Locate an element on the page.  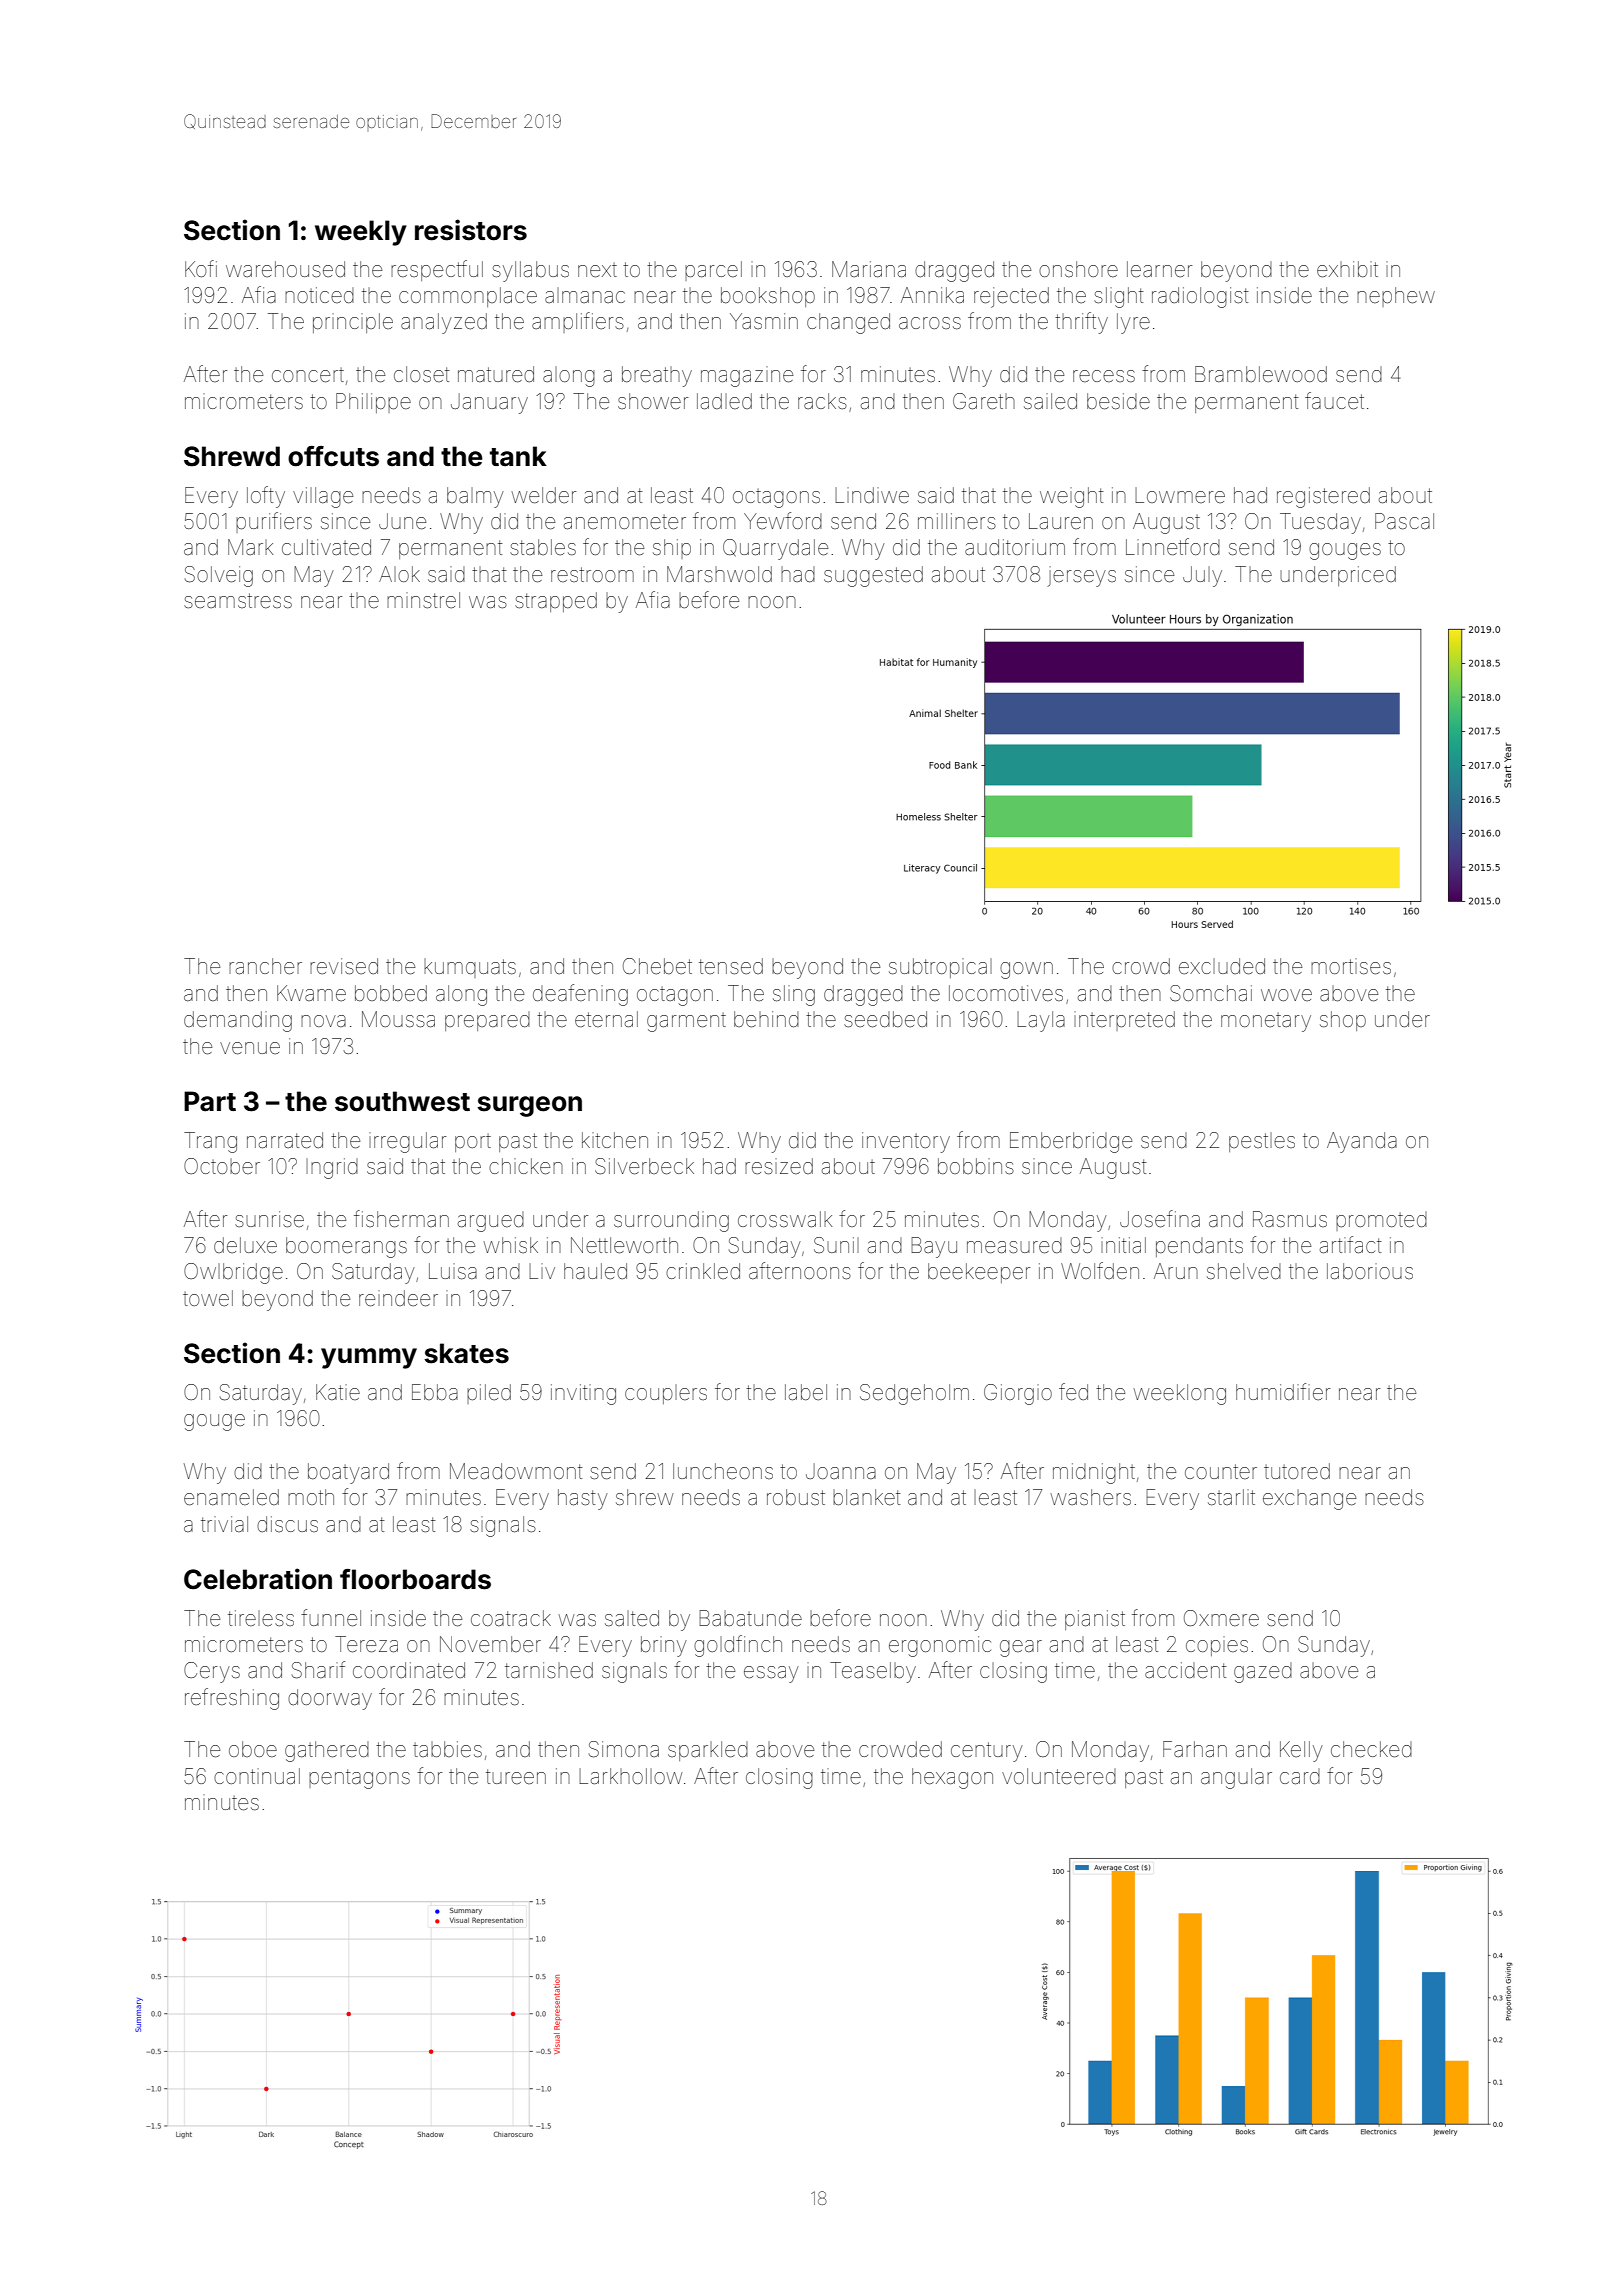
exchange is located at coordinates (1309, 1500).
